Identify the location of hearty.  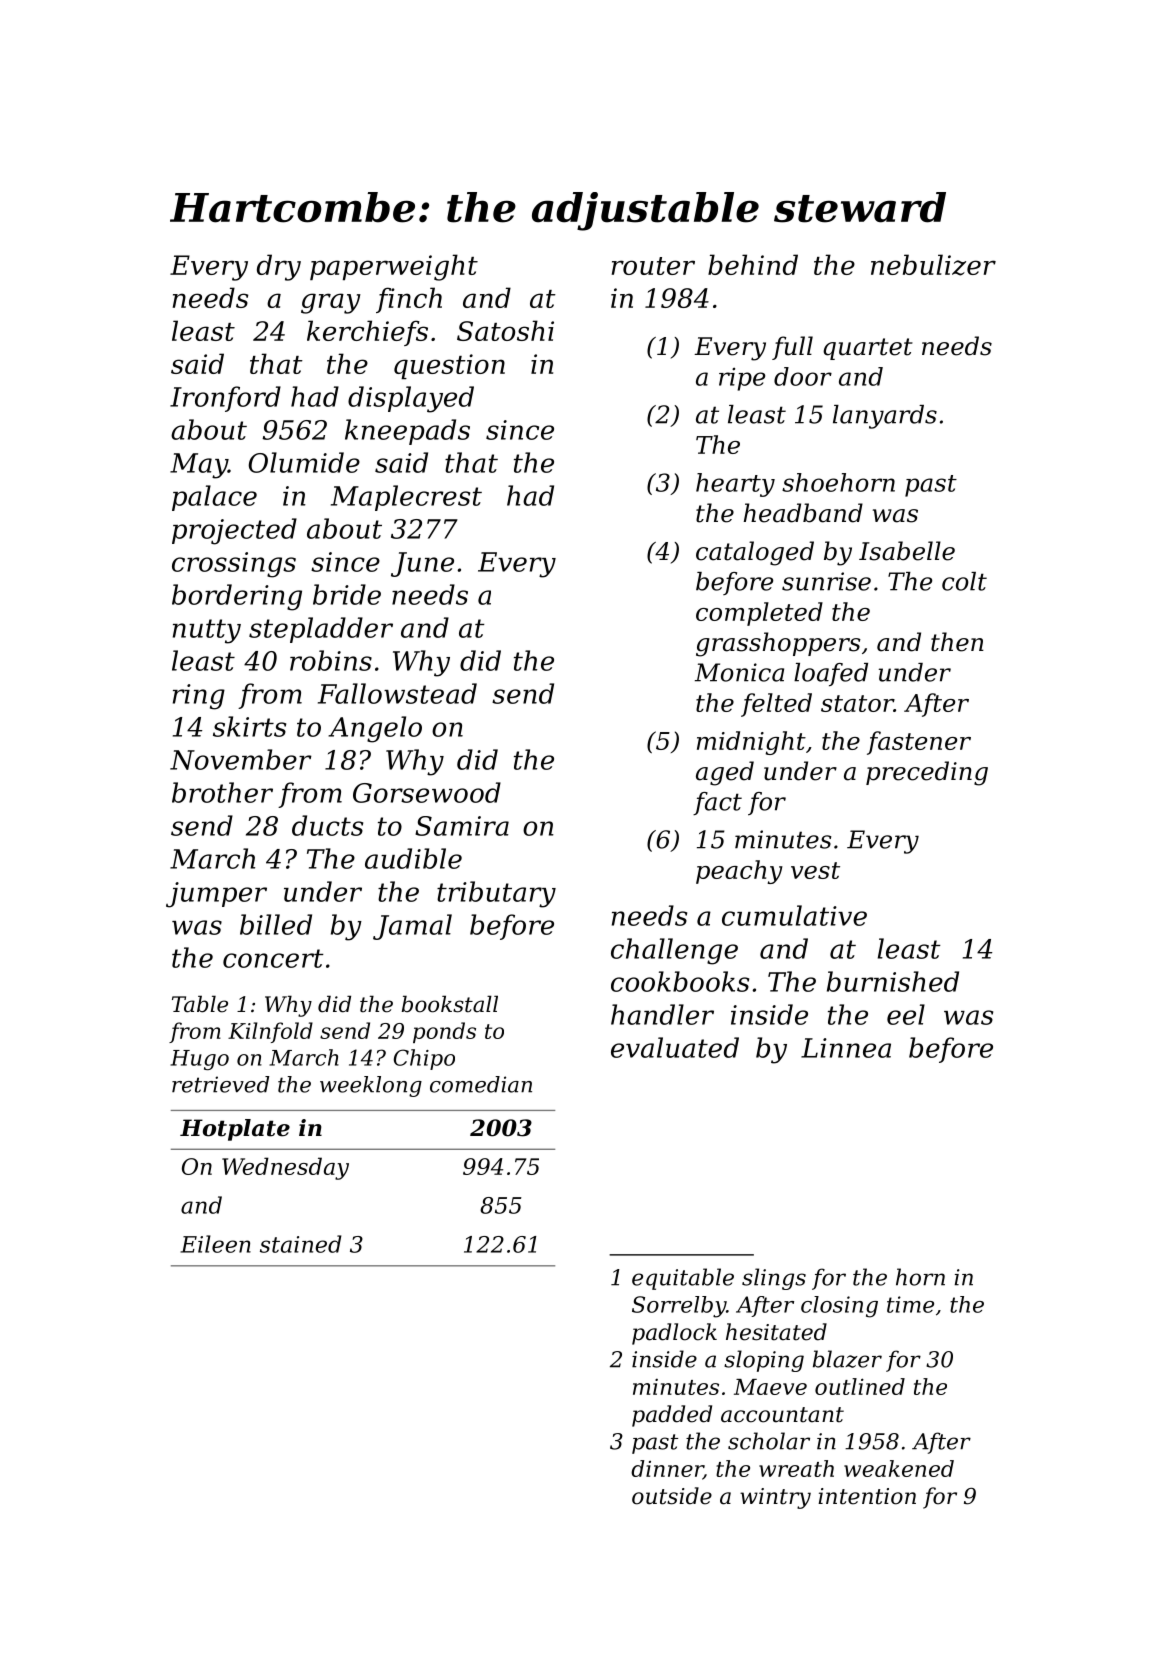
(735, 485).
